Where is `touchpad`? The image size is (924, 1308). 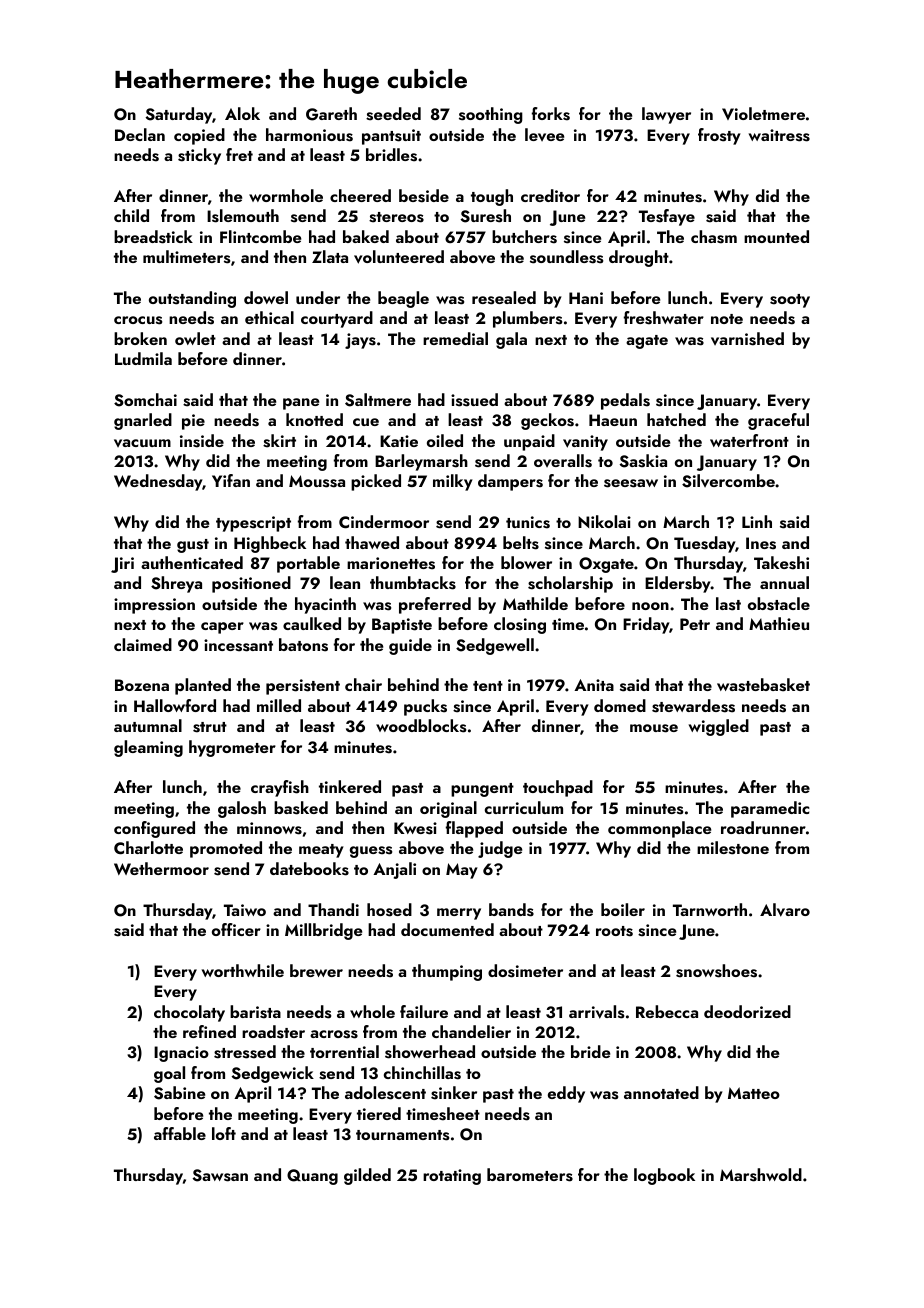 touchpad is located at coordinates (558, 788).
